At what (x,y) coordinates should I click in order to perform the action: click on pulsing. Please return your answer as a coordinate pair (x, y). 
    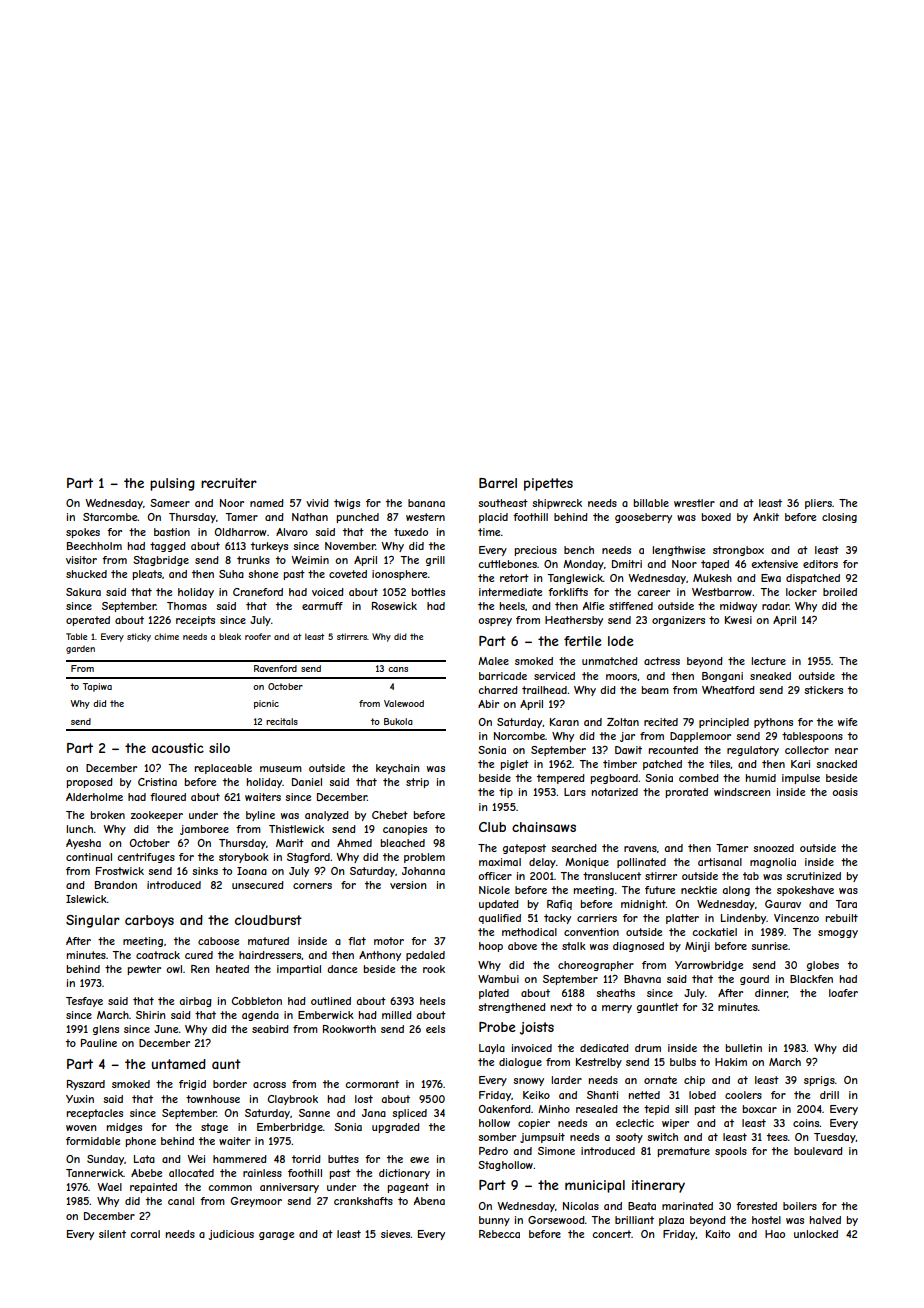
    Looking at the image, I should click on (172, 484).
